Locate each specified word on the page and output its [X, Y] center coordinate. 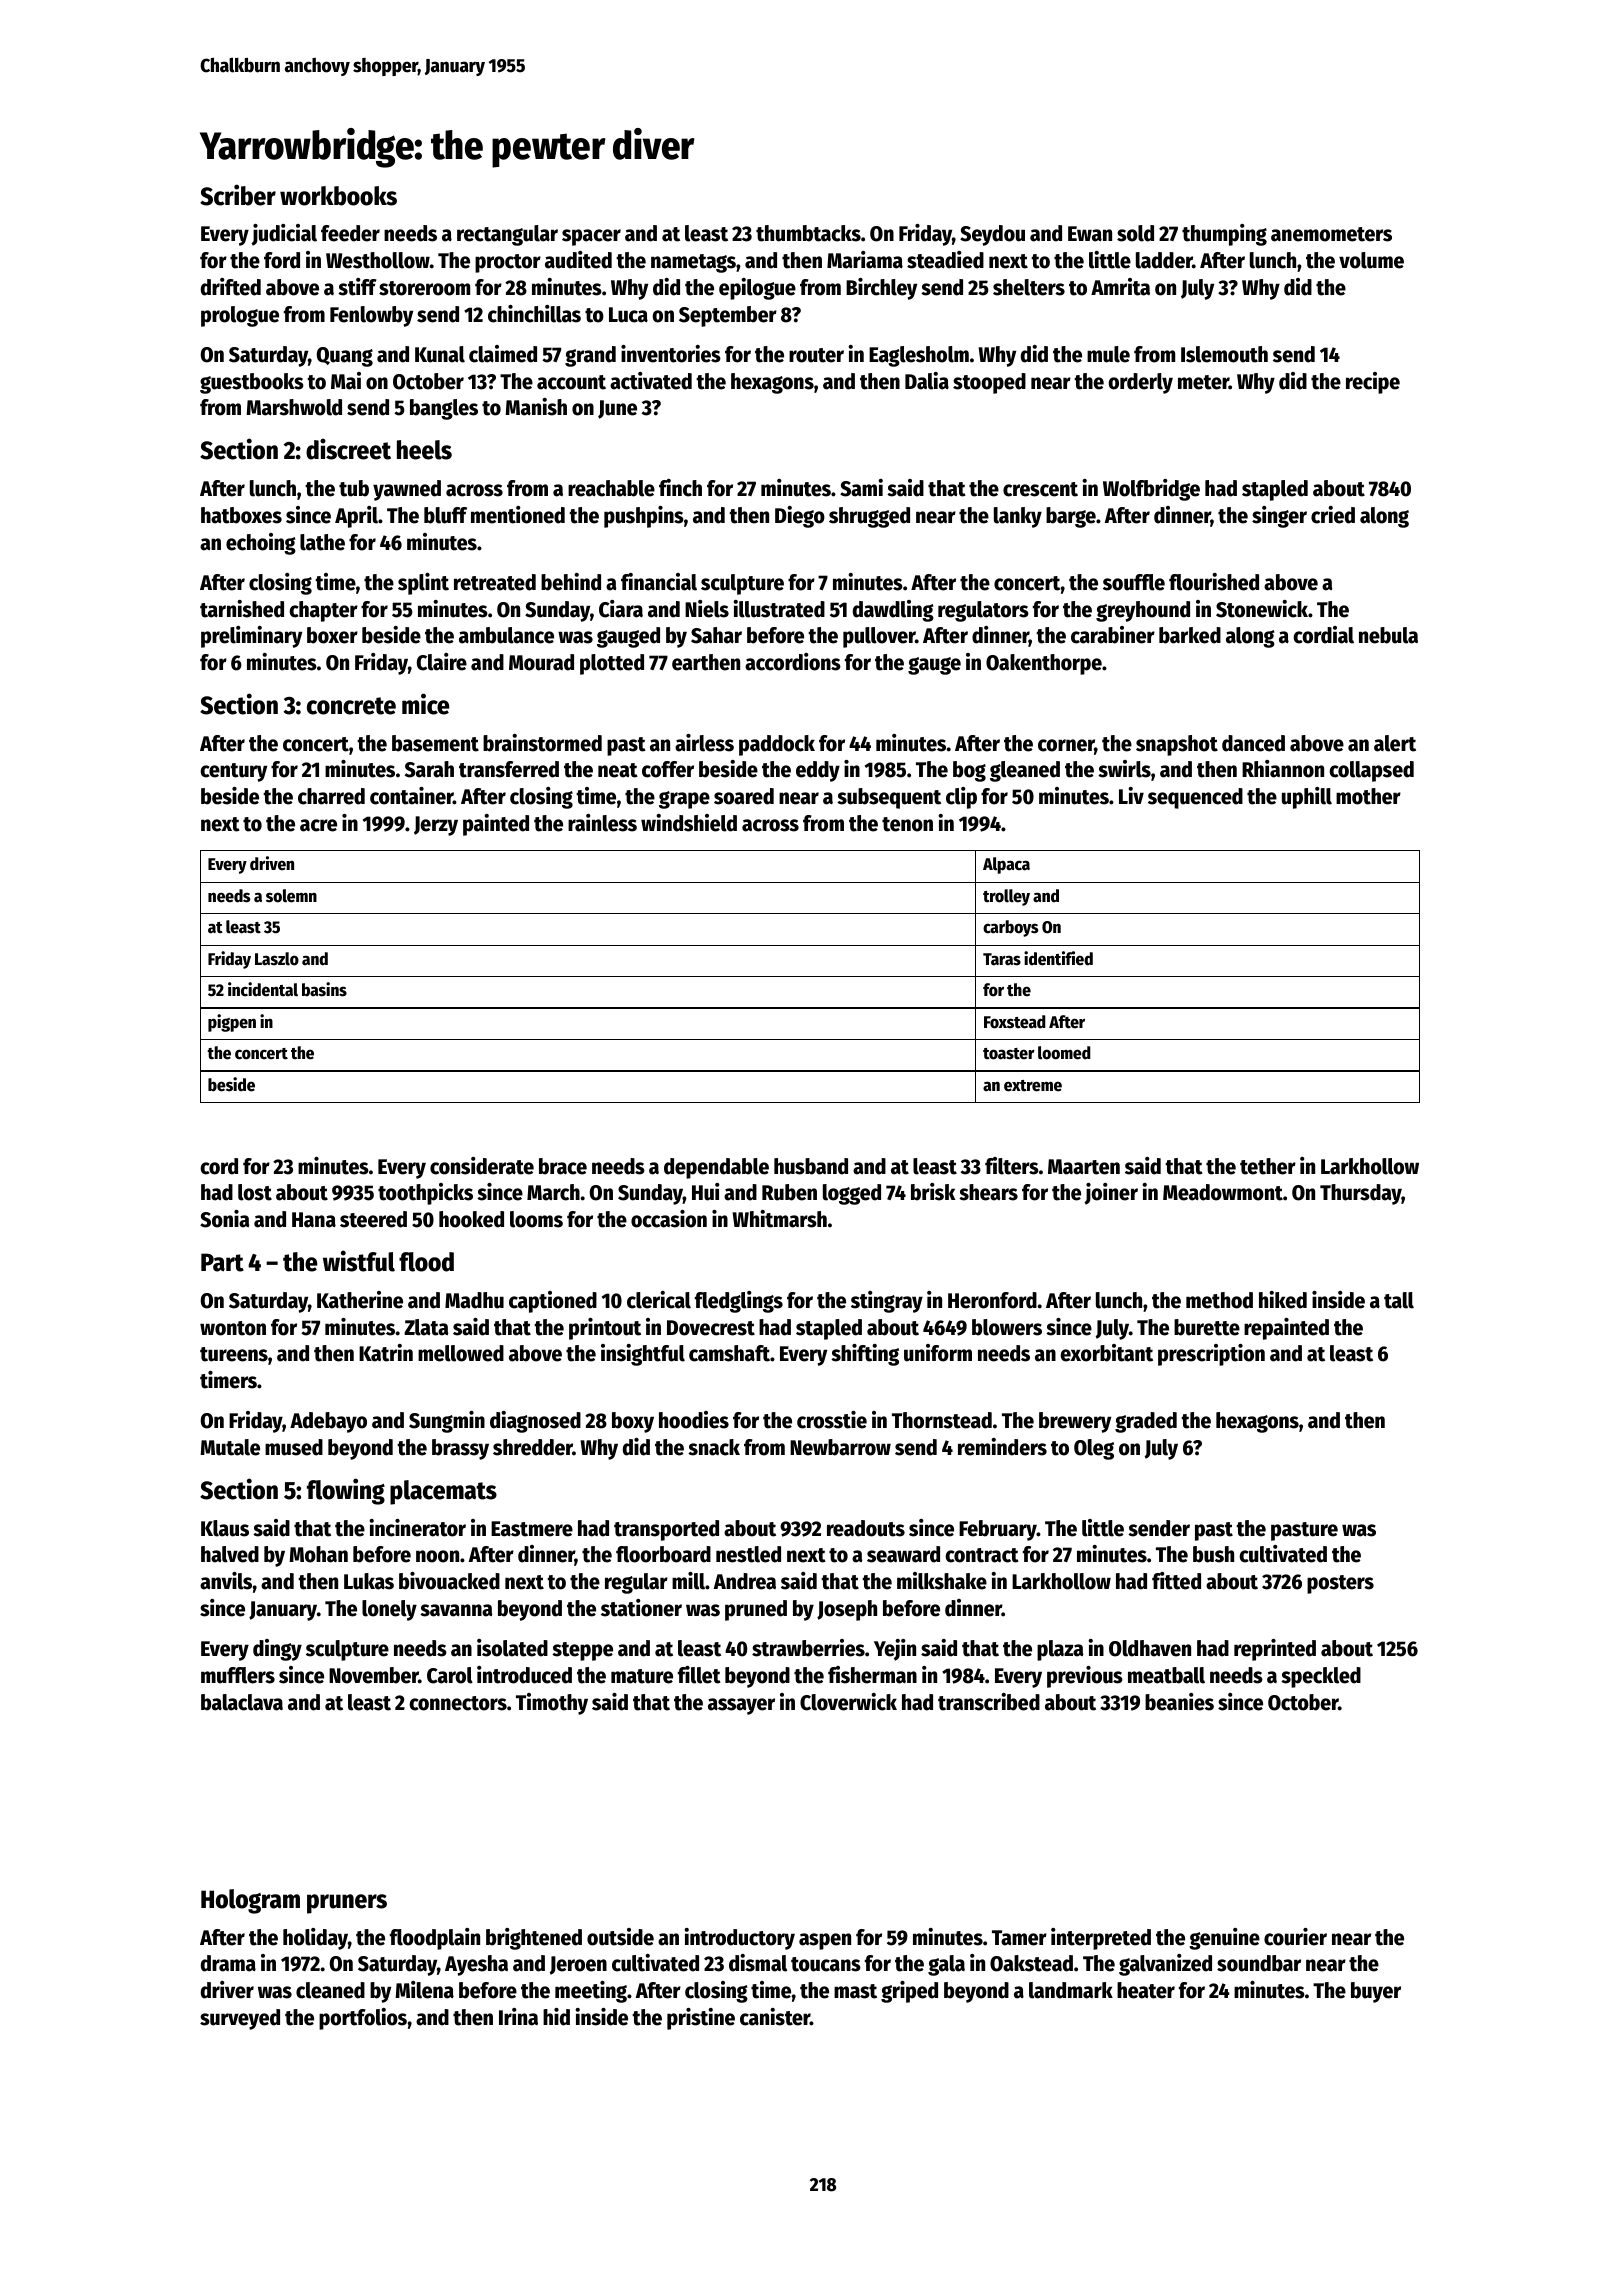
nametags [693, 263]
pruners [347, 1904]
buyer [1376, 1992]
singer [1279, 517]
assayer [741, 1706]
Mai [346, 381]
